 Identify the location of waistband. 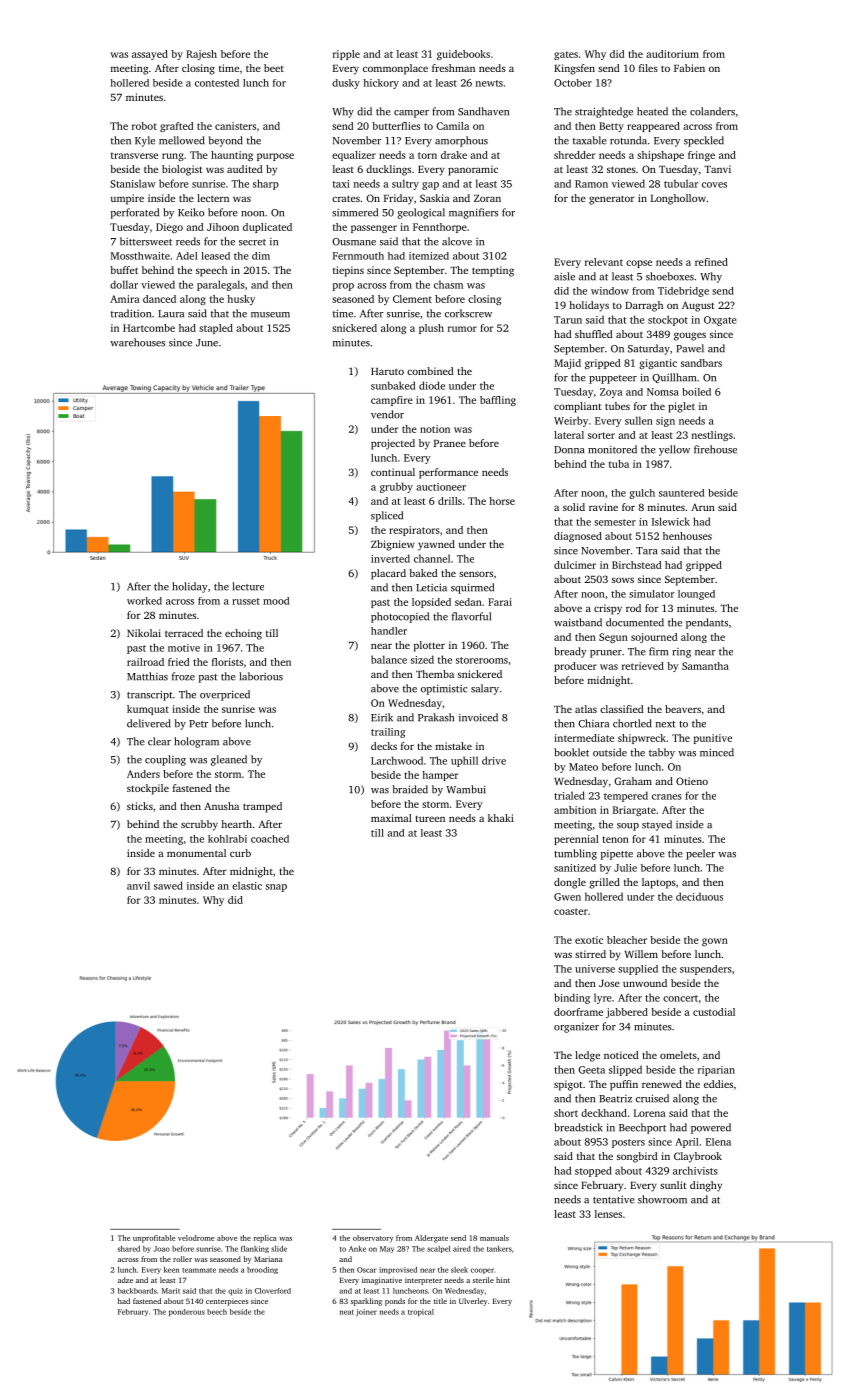
(578, 622).
